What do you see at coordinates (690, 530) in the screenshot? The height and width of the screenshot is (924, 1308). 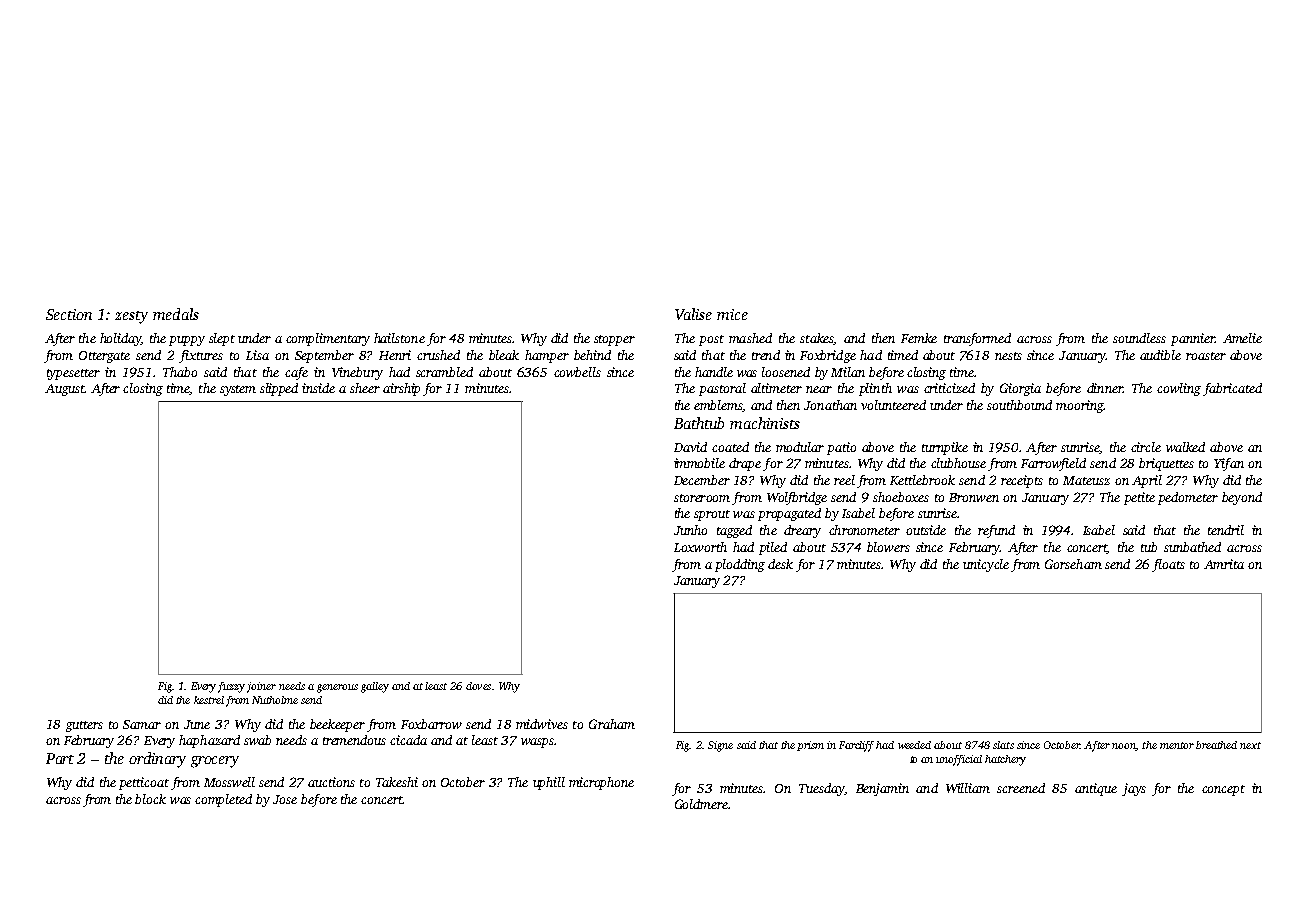 I see `Junho` at bounding box center [690, 530].
